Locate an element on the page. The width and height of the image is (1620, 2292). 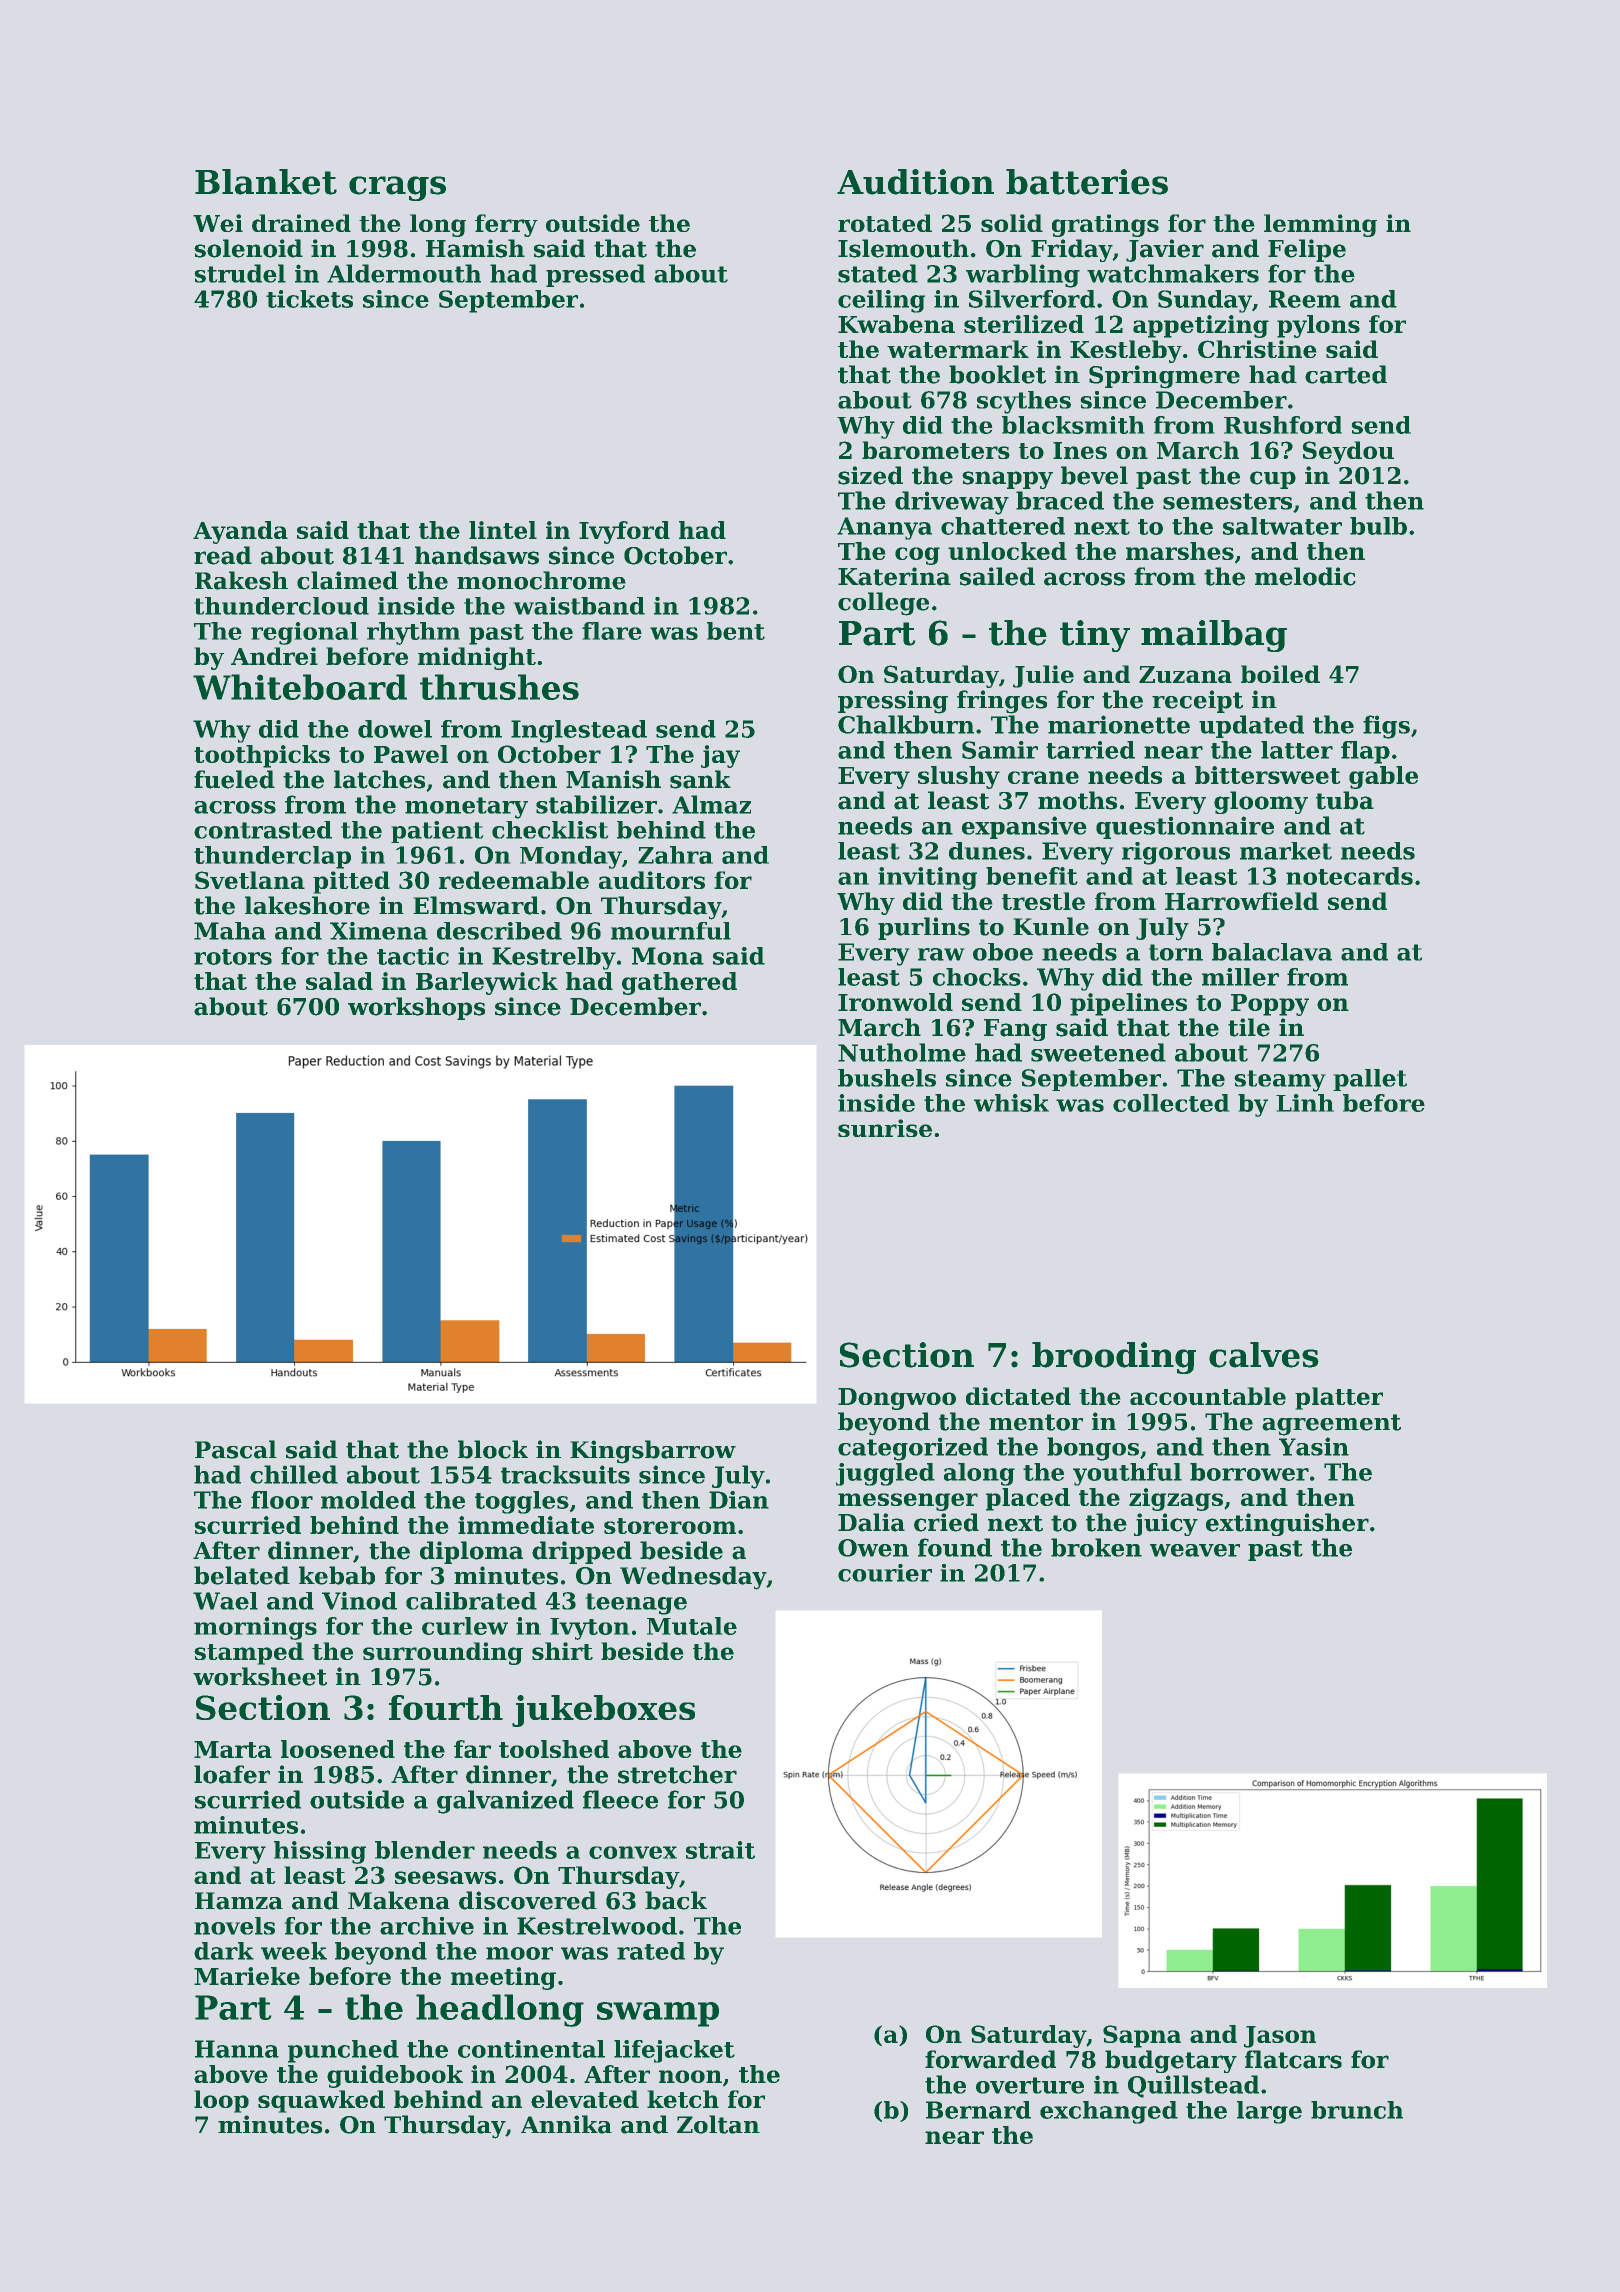
ferry is located at coordinates (506, 225).
